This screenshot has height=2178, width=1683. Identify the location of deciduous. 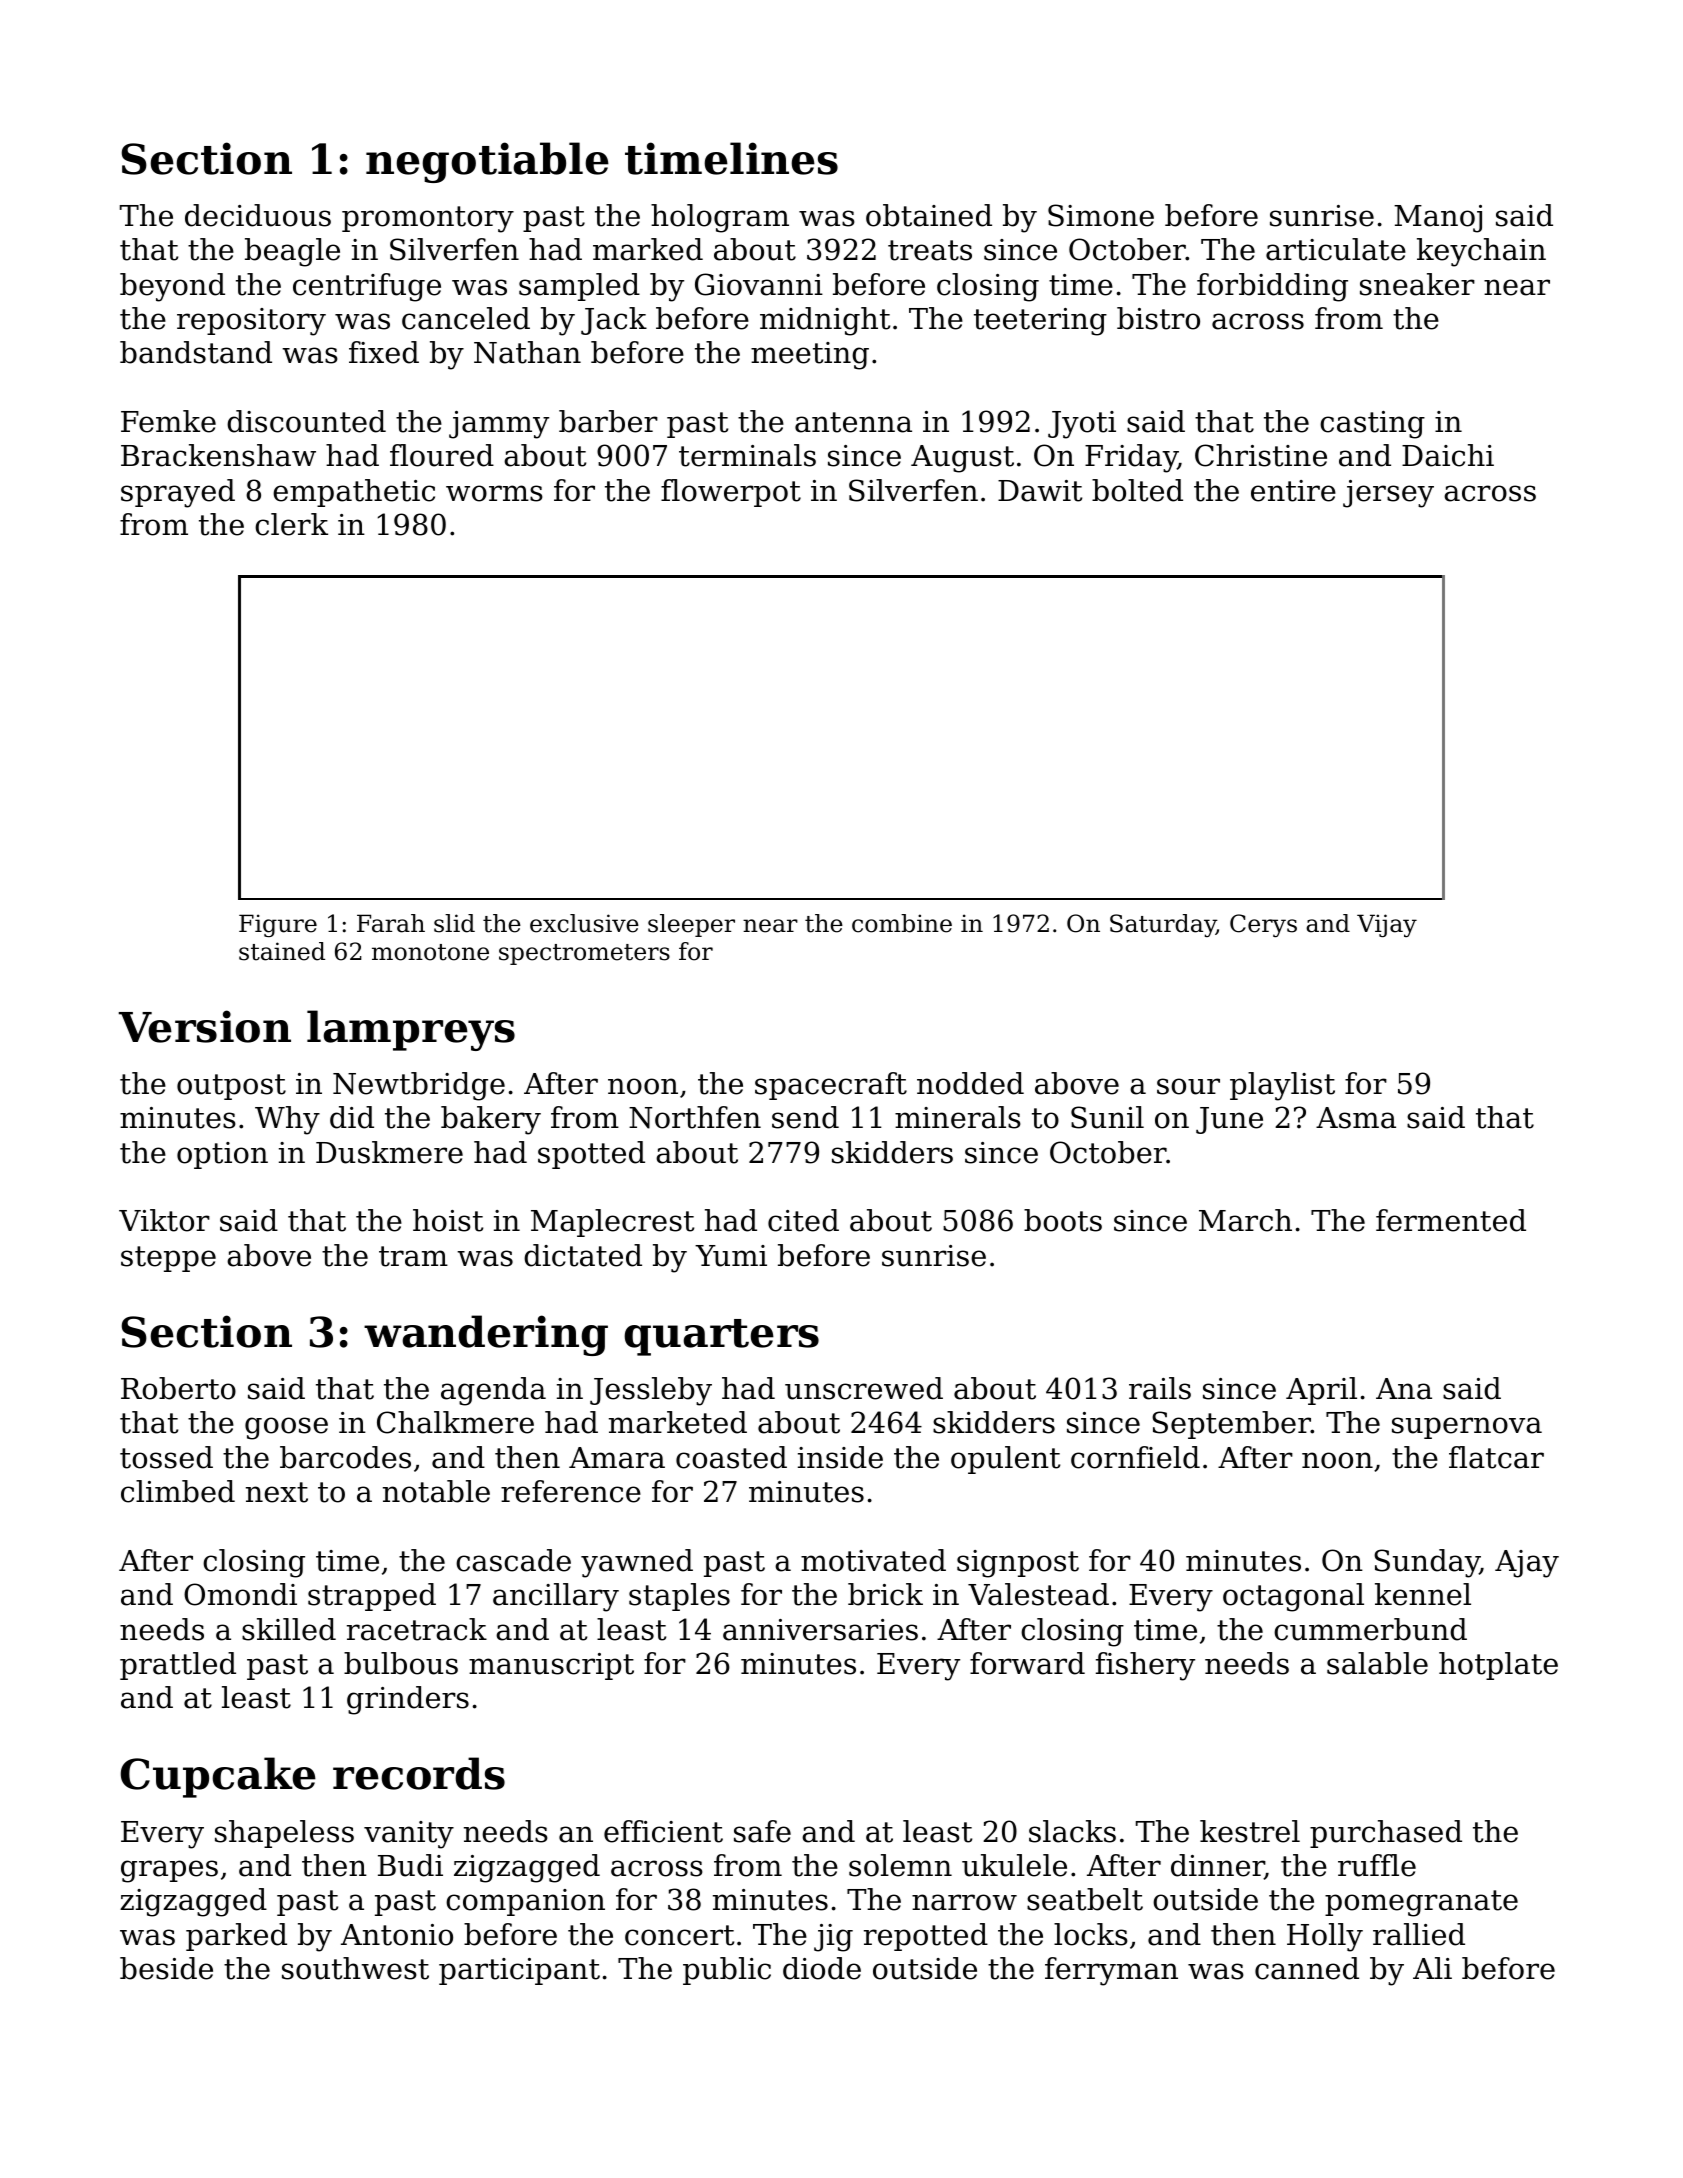
(258, 215).
